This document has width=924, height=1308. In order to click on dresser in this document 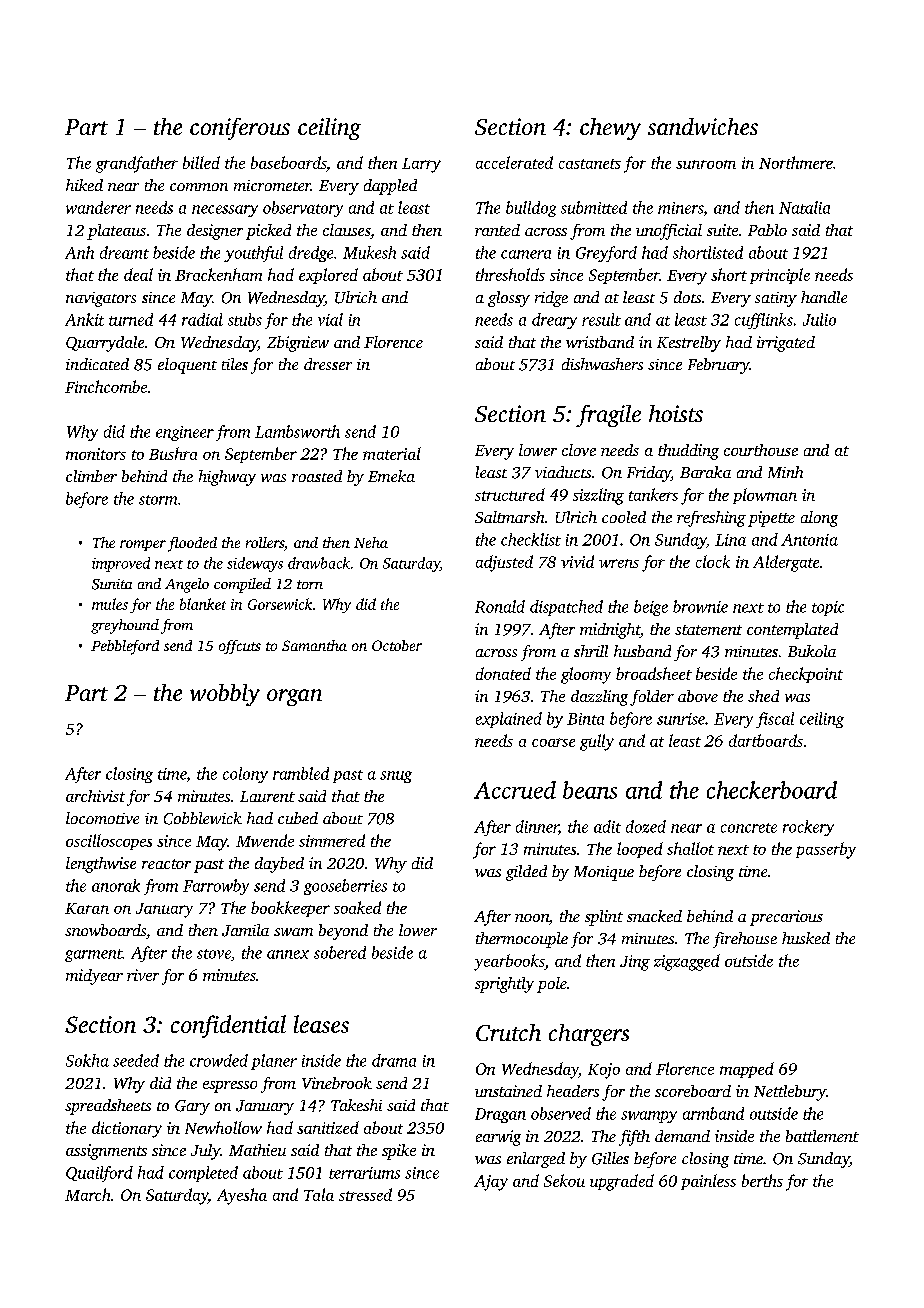, I will do `click(328, 364)`.
